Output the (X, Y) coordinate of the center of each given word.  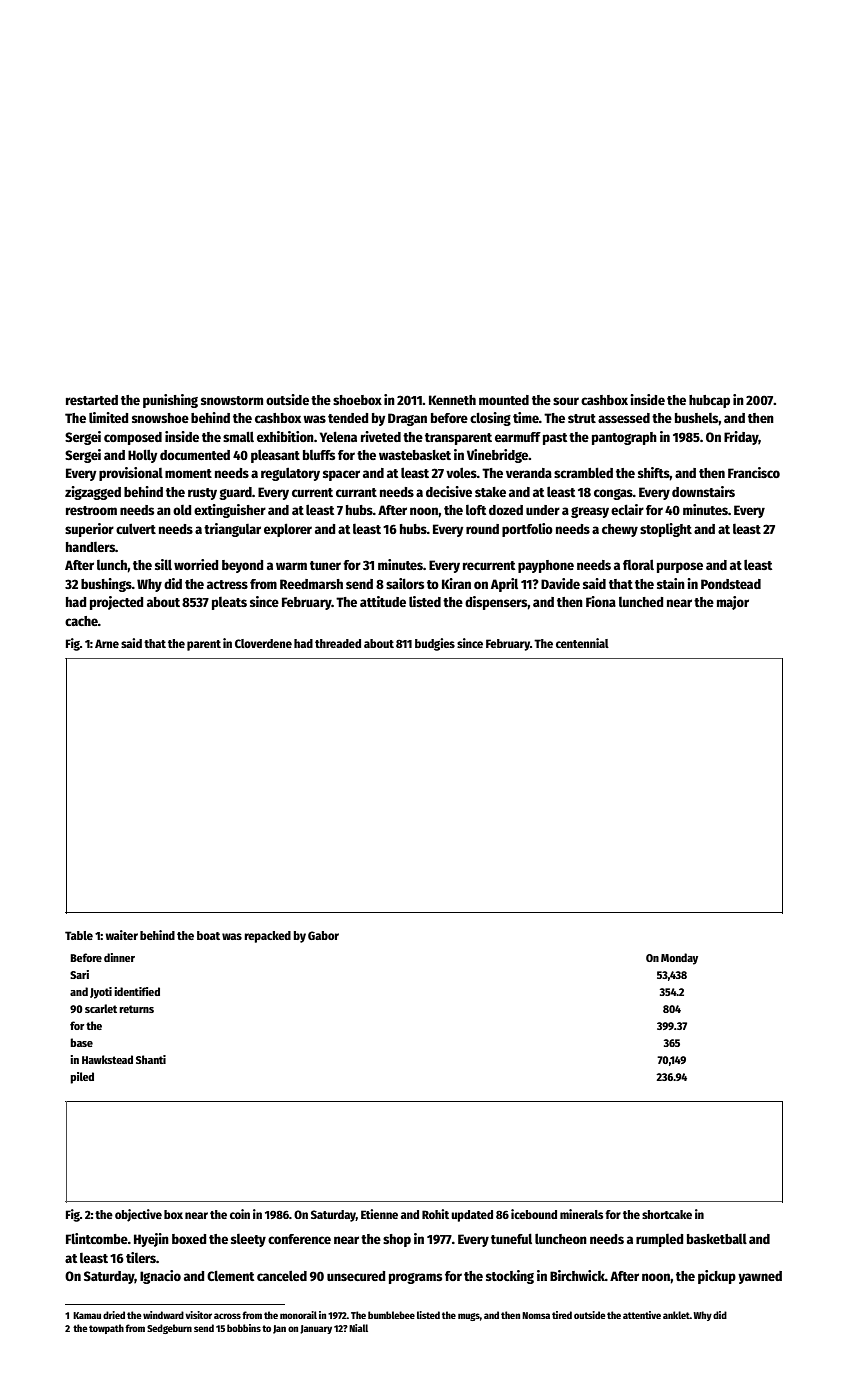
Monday (679, 959)
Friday (741, 438)
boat (208, 935)
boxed (189, 1239)
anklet (676, 1315)
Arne (107, 643)
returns (136, 1009)
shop (397, 1240)
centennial (582, 643)
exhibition (285, 436)
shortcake (667, 1214)
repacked (267, 937)
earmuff (518, 437)
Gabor (323, 935)
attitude (383, 601)
